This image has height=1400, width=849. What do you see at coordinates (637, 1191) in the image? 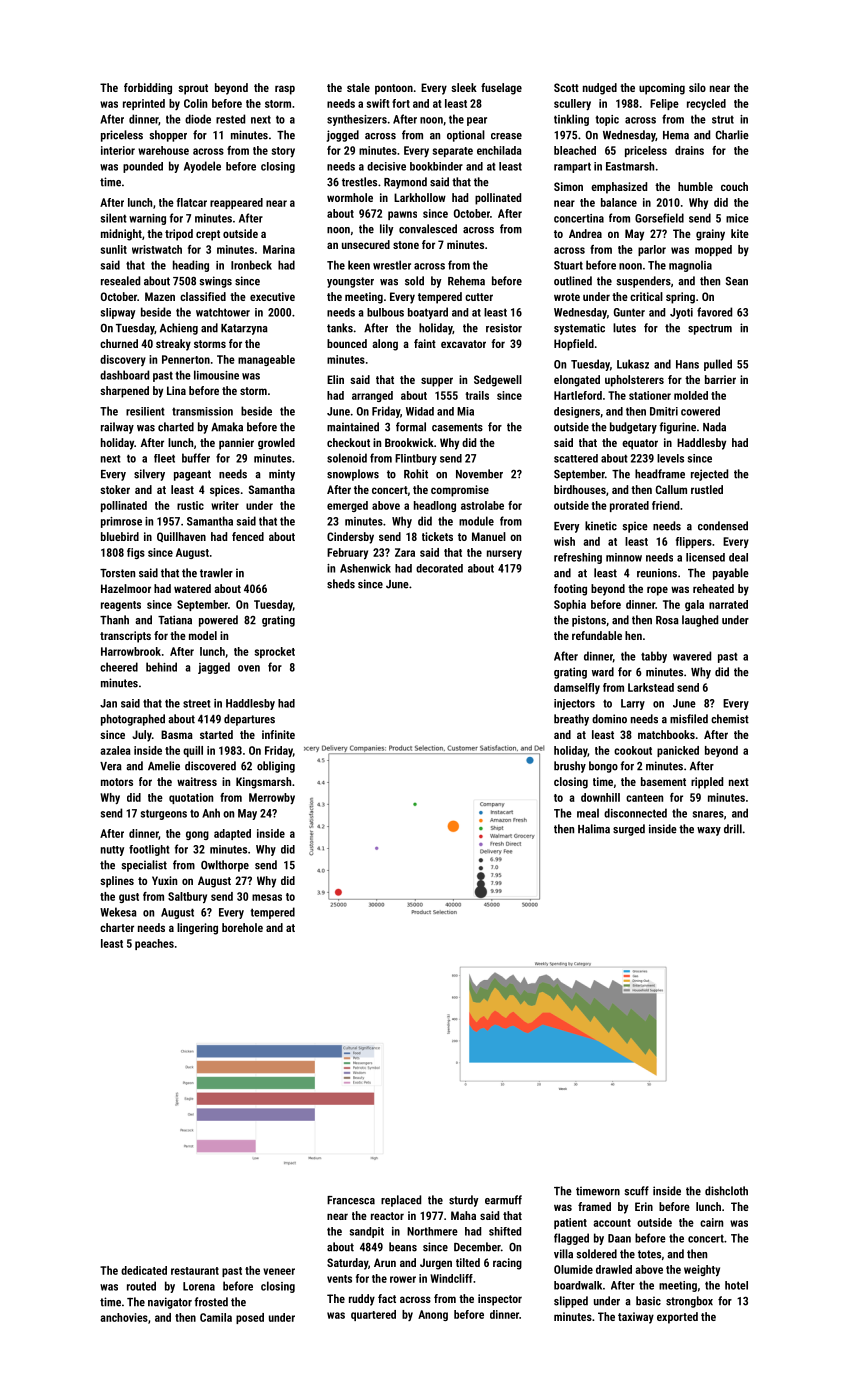
I see `scuff` at bounding box center [637, 1191].
